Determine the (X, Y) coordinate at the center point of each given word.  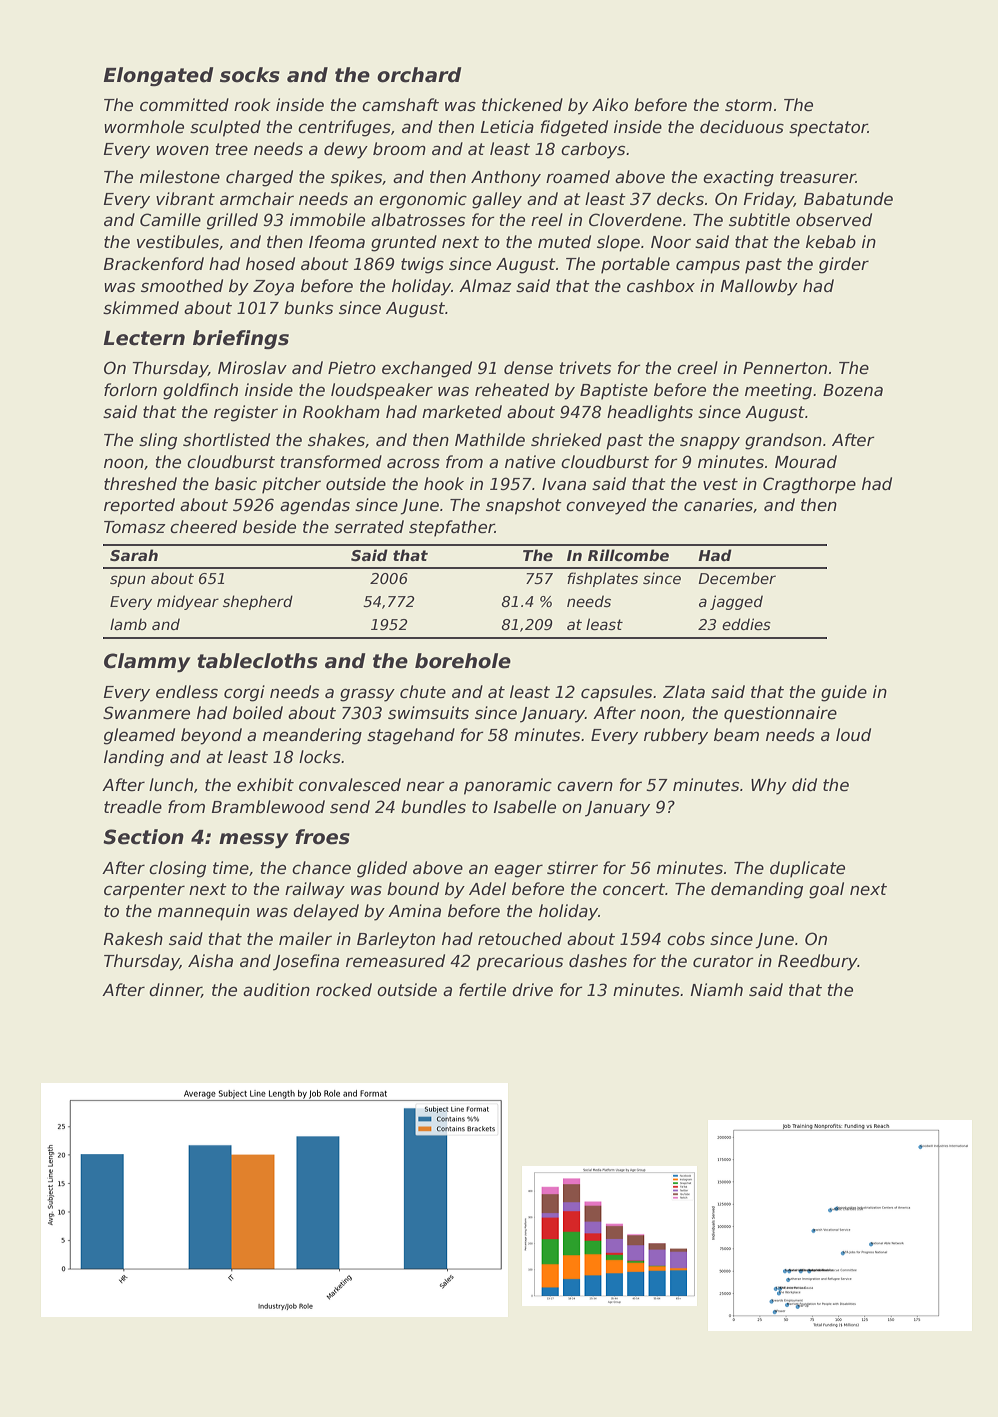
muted (564, 242)
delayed (326, 912)
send (350, 807)
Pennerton (785, 368)
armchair (257, 199)
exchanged (427, 369)
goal (826, 890)
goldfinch (200, 391)
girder (844, 265)
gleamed (139, 736)
